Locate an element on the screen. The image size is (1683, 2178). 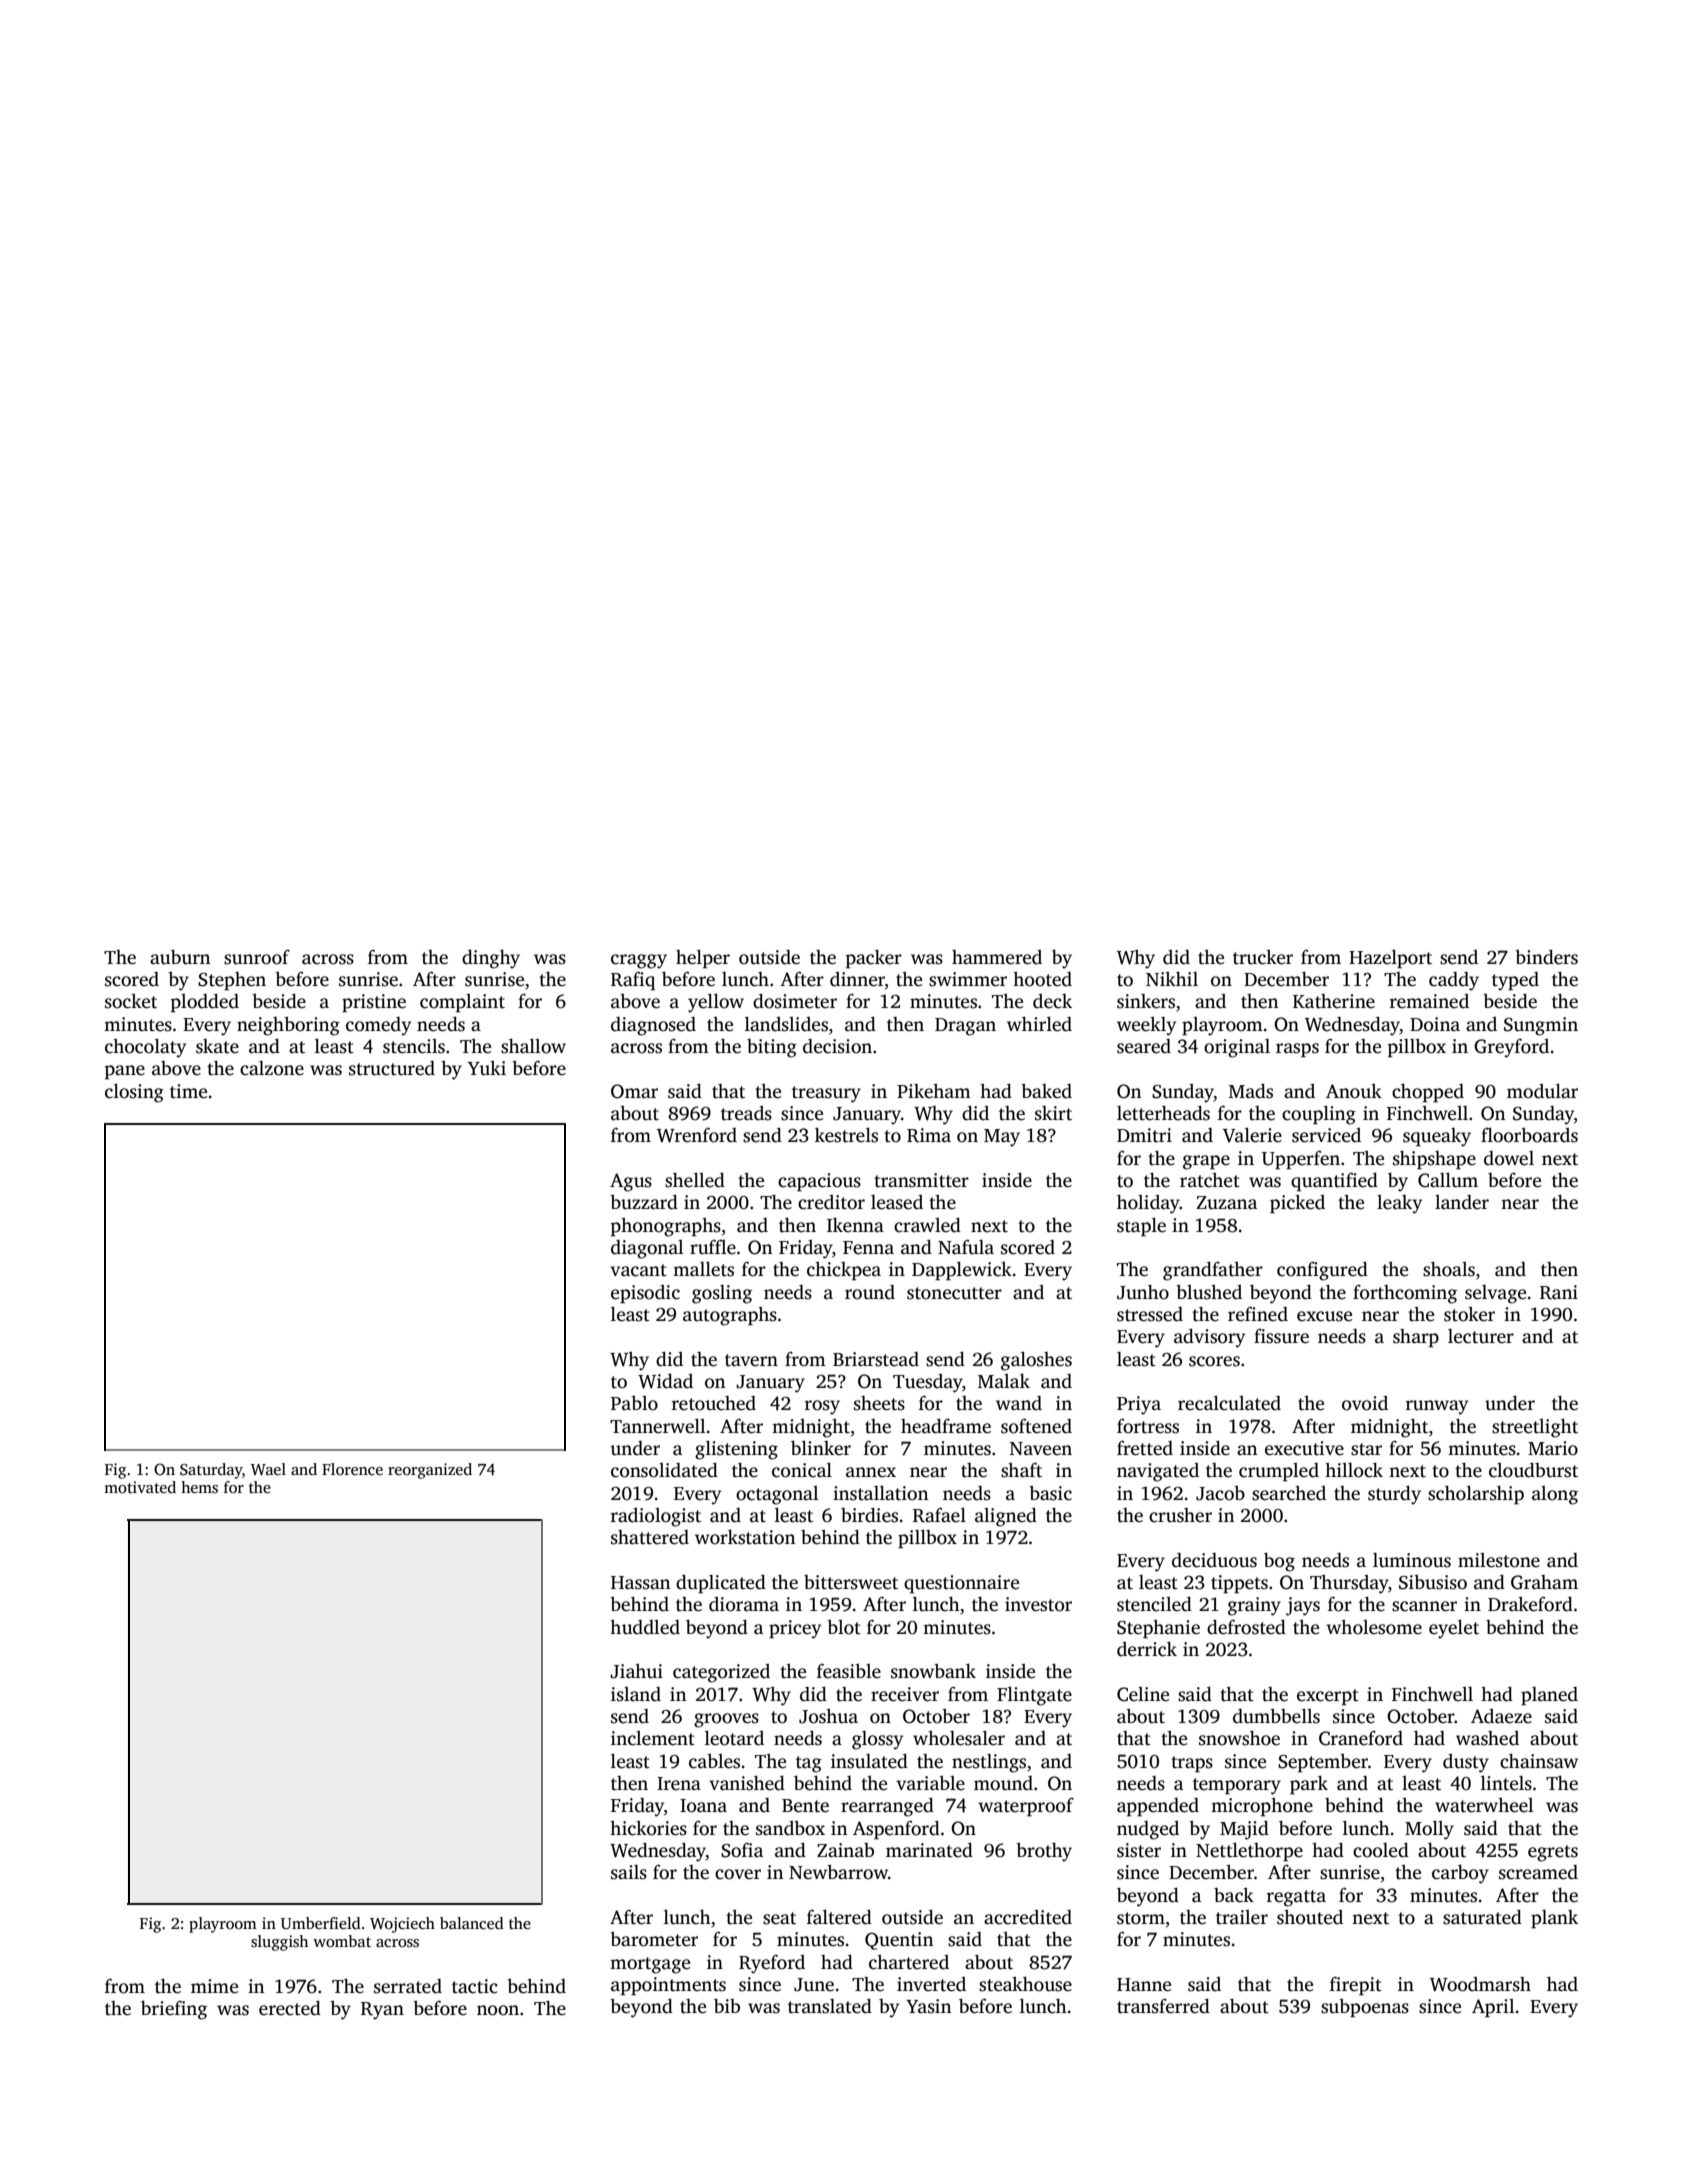
island is located at coordinates (636, 1694).
